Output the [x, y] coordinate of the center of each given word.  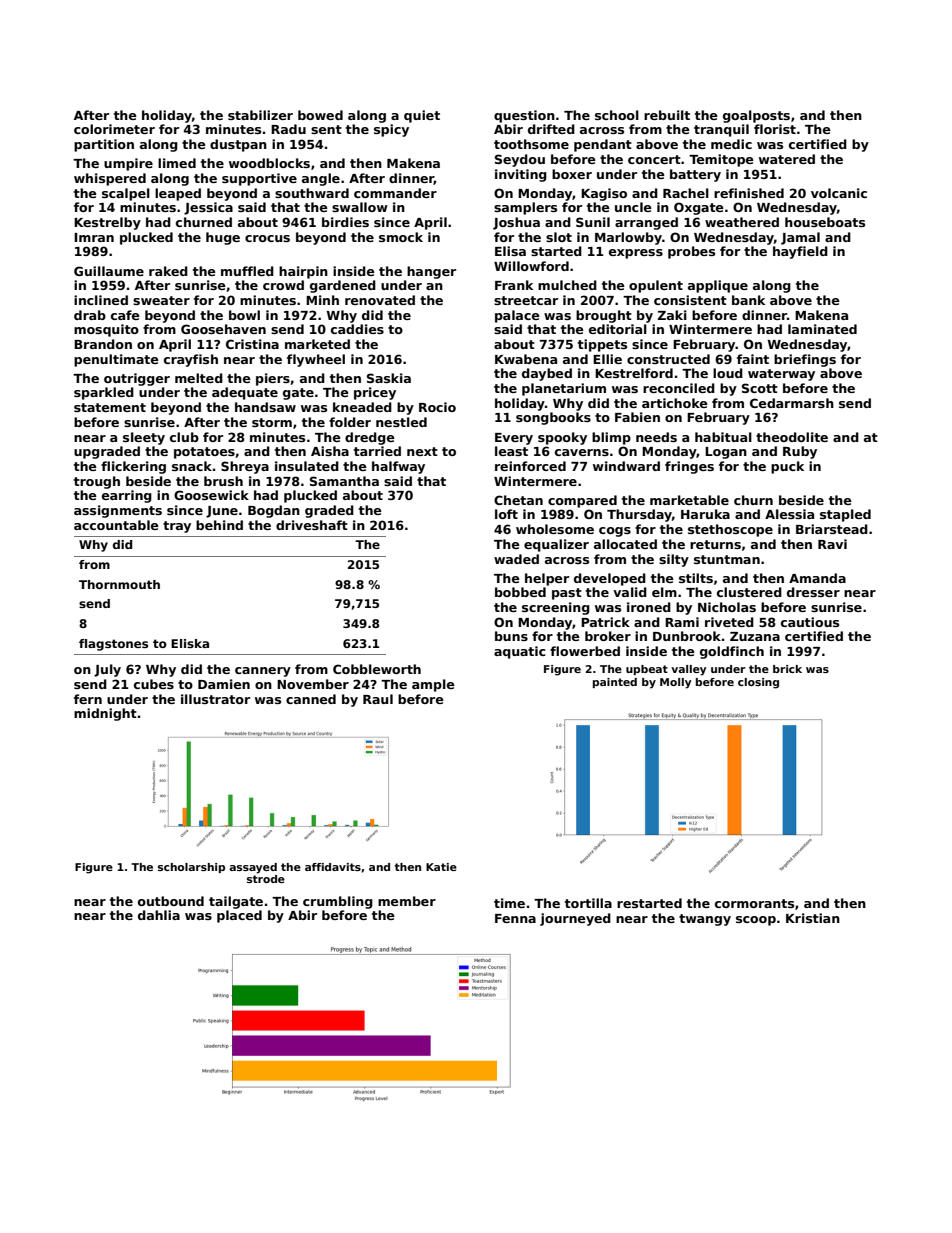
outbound [171, 901]
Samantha [344, 481]
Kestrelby [107, 223]
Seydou [520, 160]
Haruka [705, 514]
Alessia [789, 514]
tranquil [721, 130]
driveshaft [312, 525]
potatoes [204, 453]
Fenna [515, 918]
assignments [118, 511]
